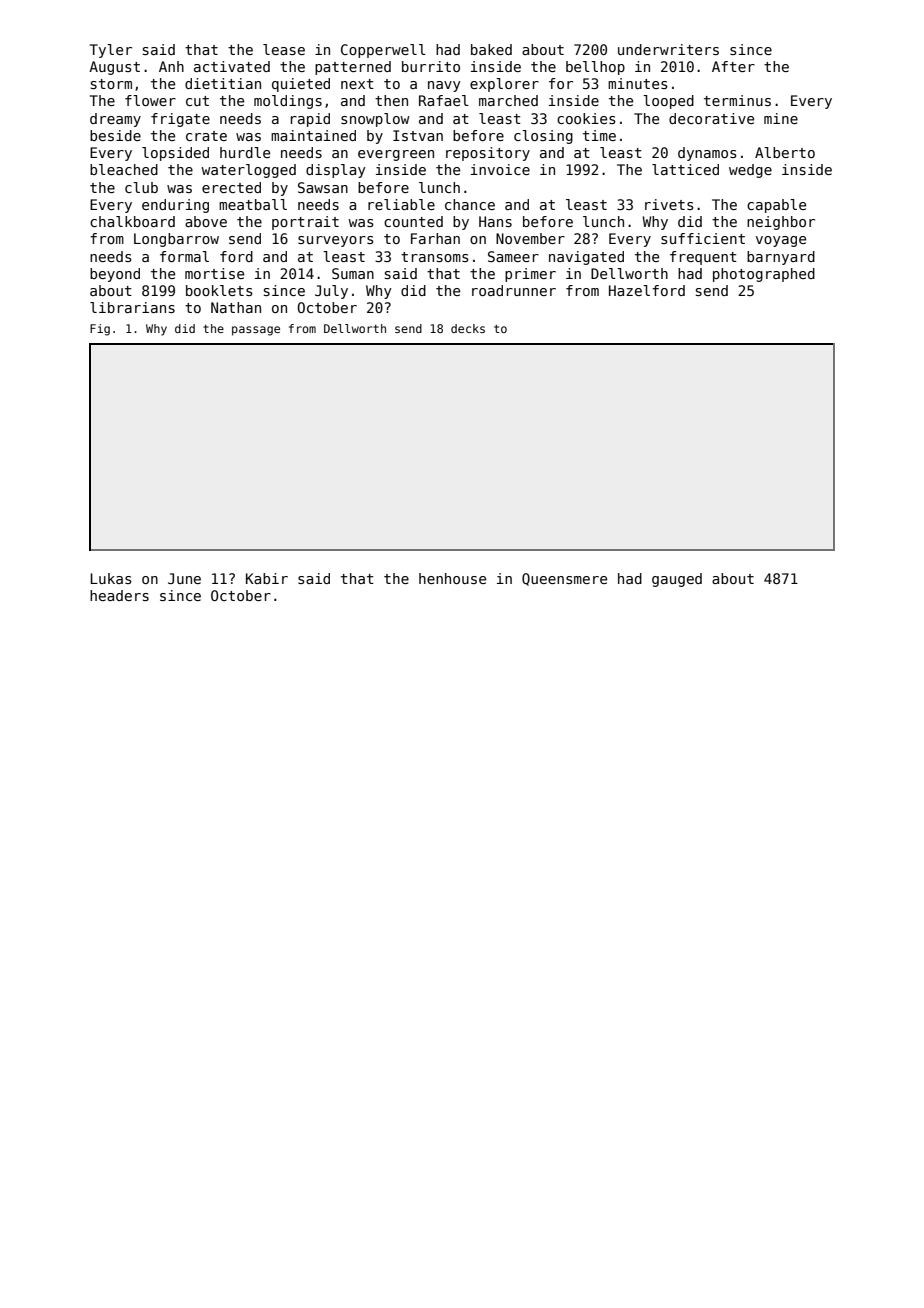 The image size is (924, 1308). I want to click on gauged, so click(677, 580).
